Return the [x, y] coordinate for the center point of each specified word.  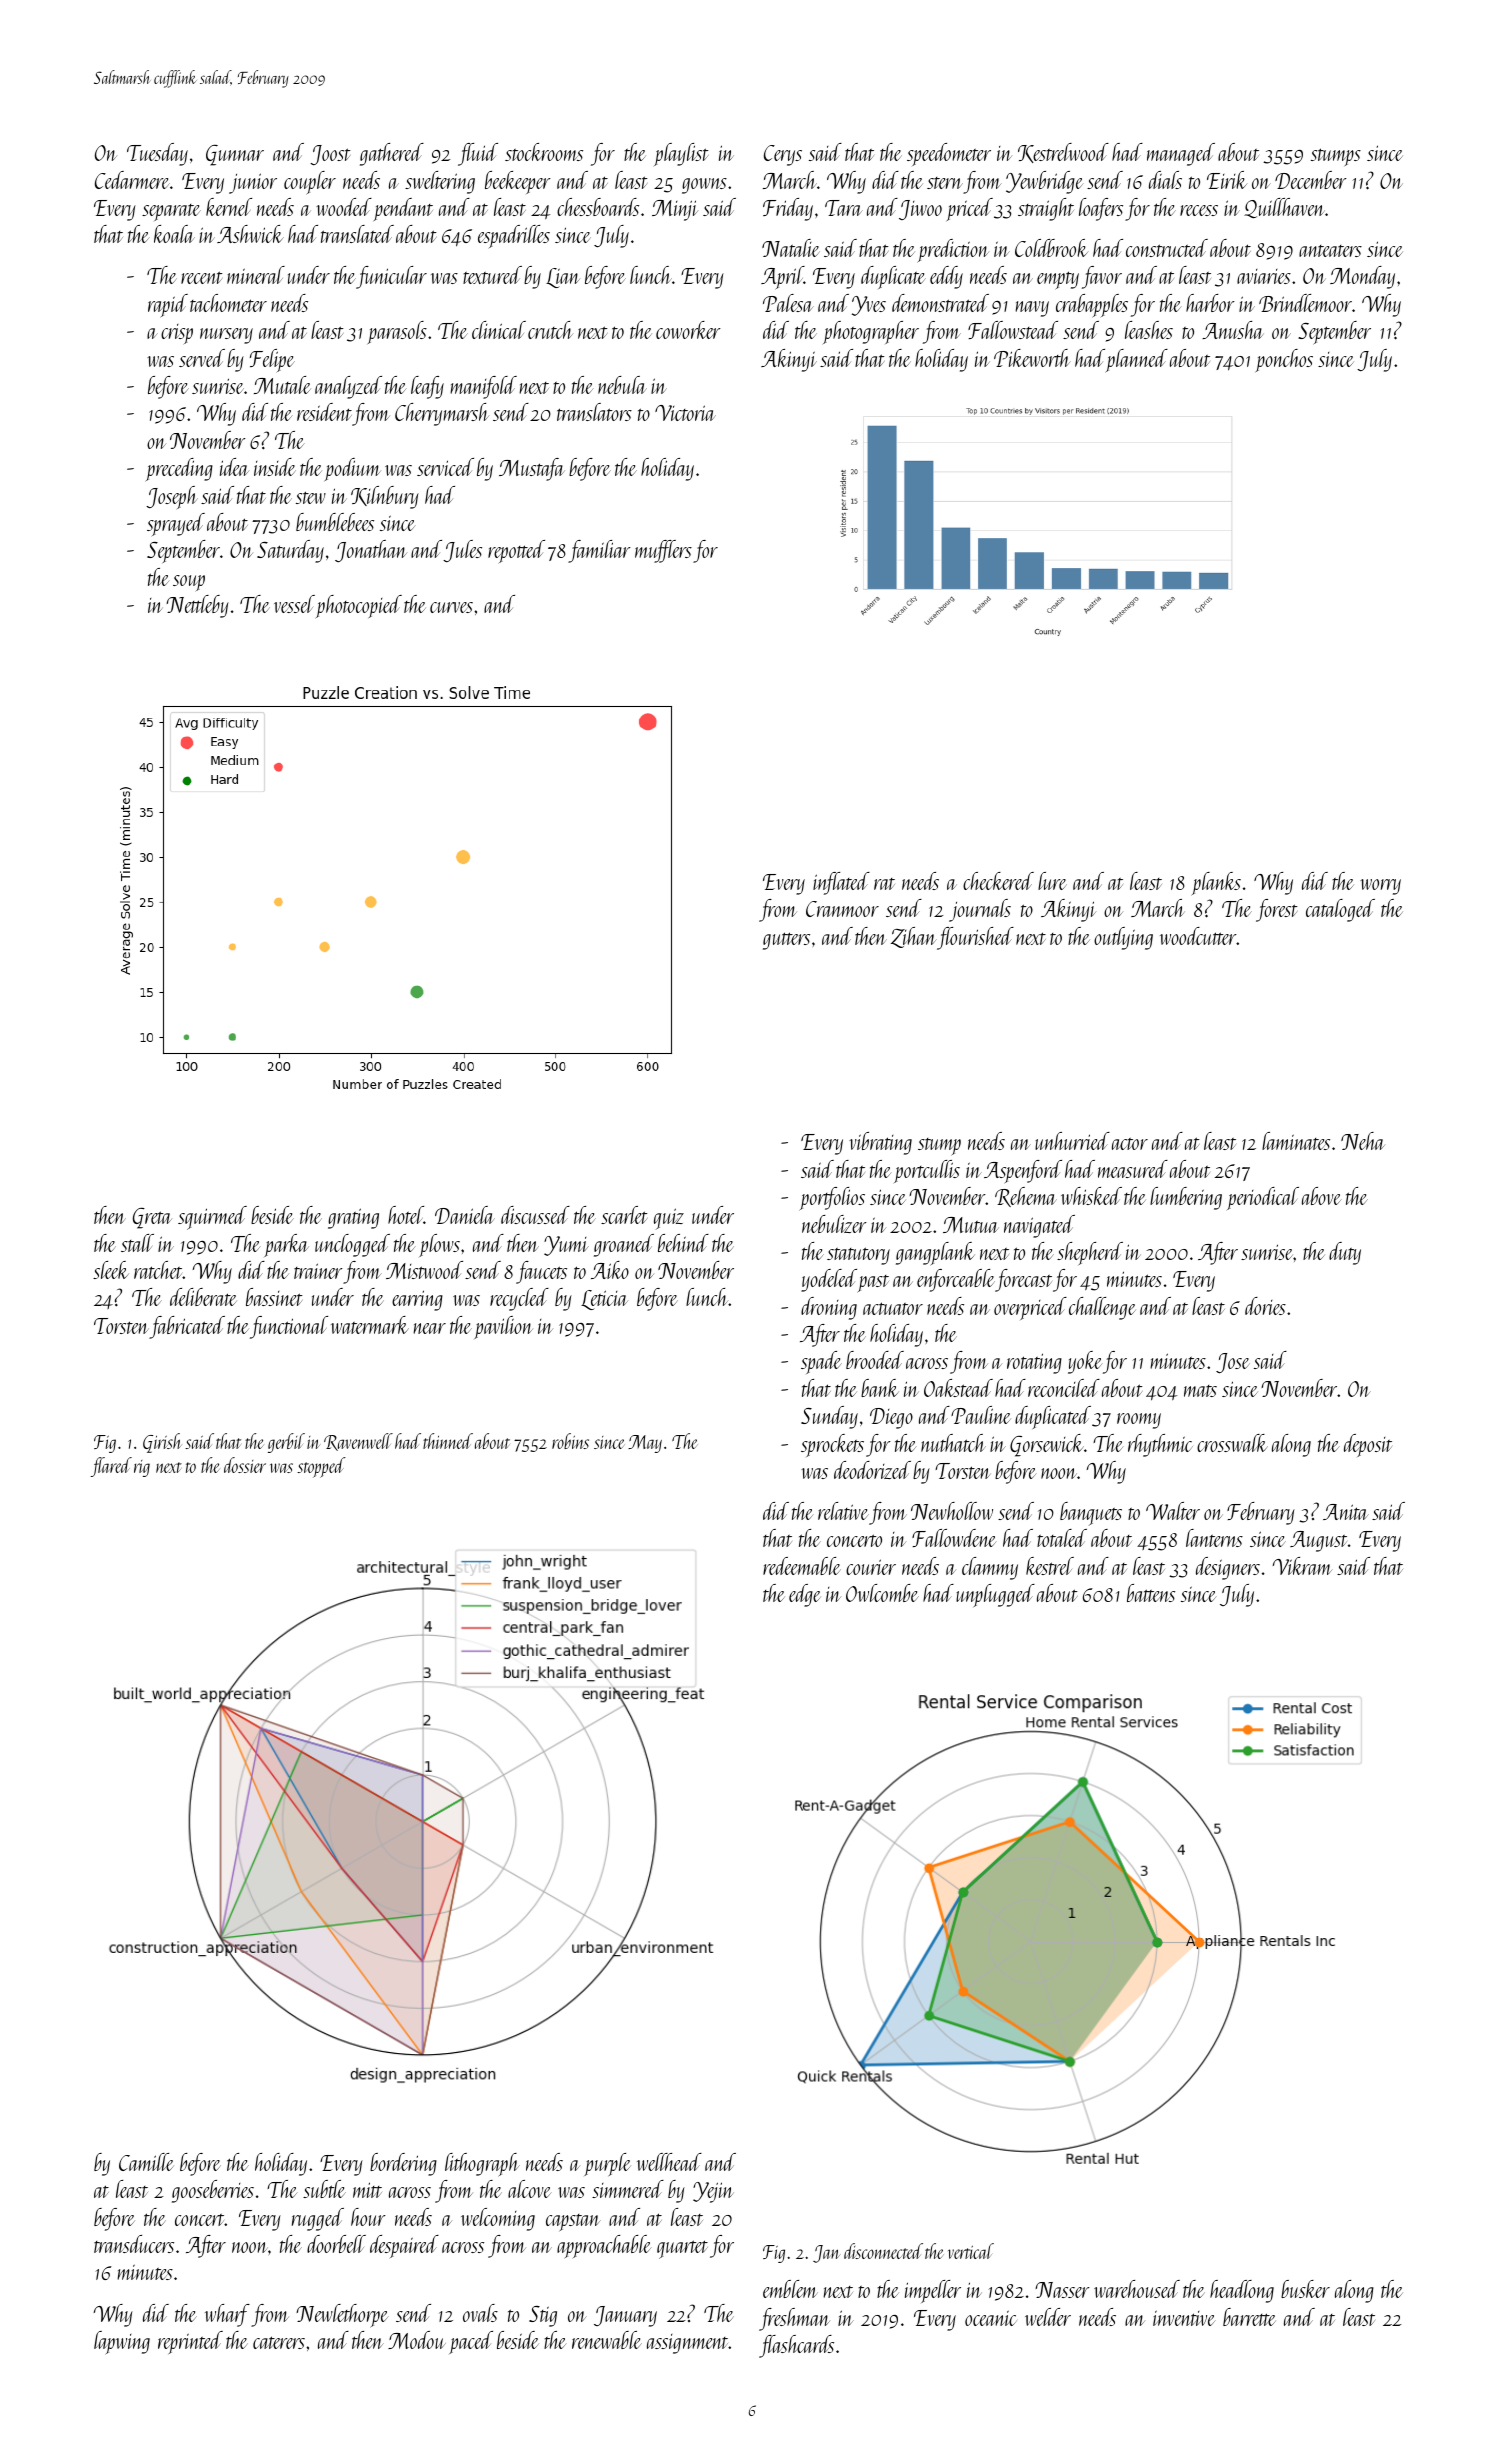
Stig [543, 2316]
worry [1380, 887]
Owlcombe [882, 1593]
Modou [417, 2340]
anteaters [1330, 251]
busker [1305, 2289]
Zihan [914, 937]
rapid [168, 306]
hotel [406, 1215]
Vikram [1303, 1566]
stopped [321, 1467]
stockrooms [544, 152]
